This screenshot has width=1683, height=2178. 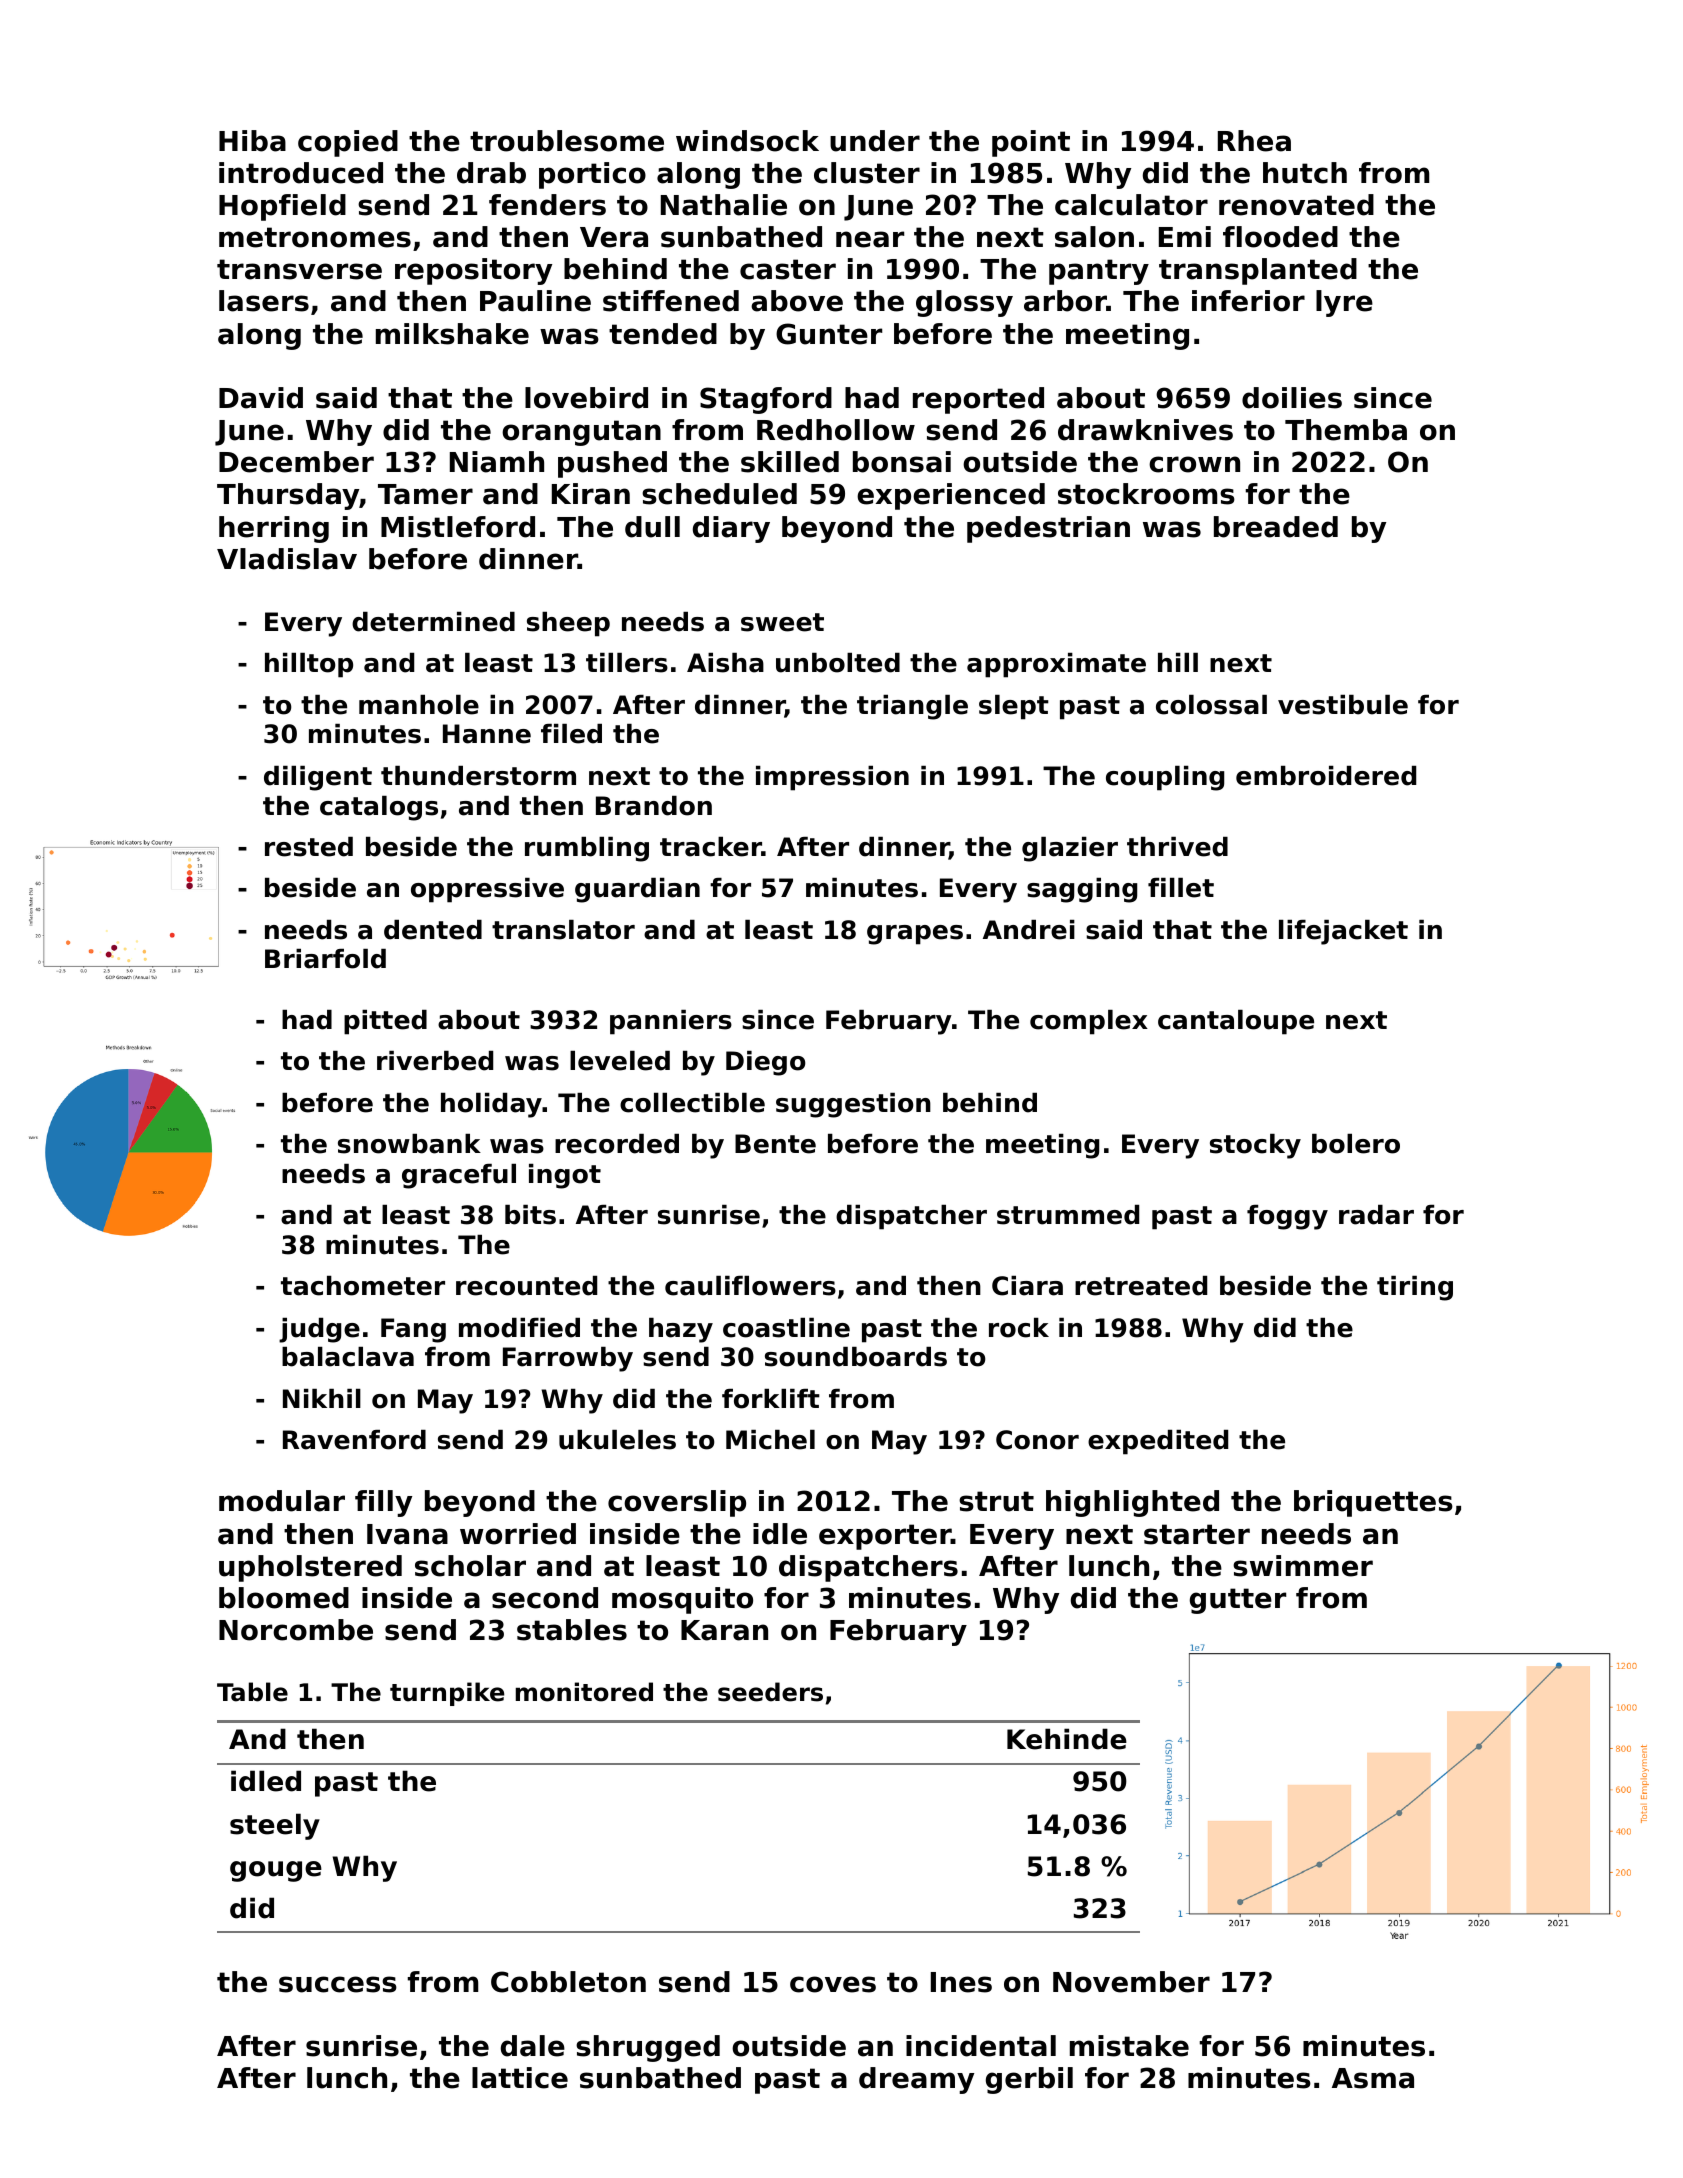 What do you see at coordinates (1303, 1566) in the screenshot?
I see `swimmer` at bounding box center [1303, 1566].
